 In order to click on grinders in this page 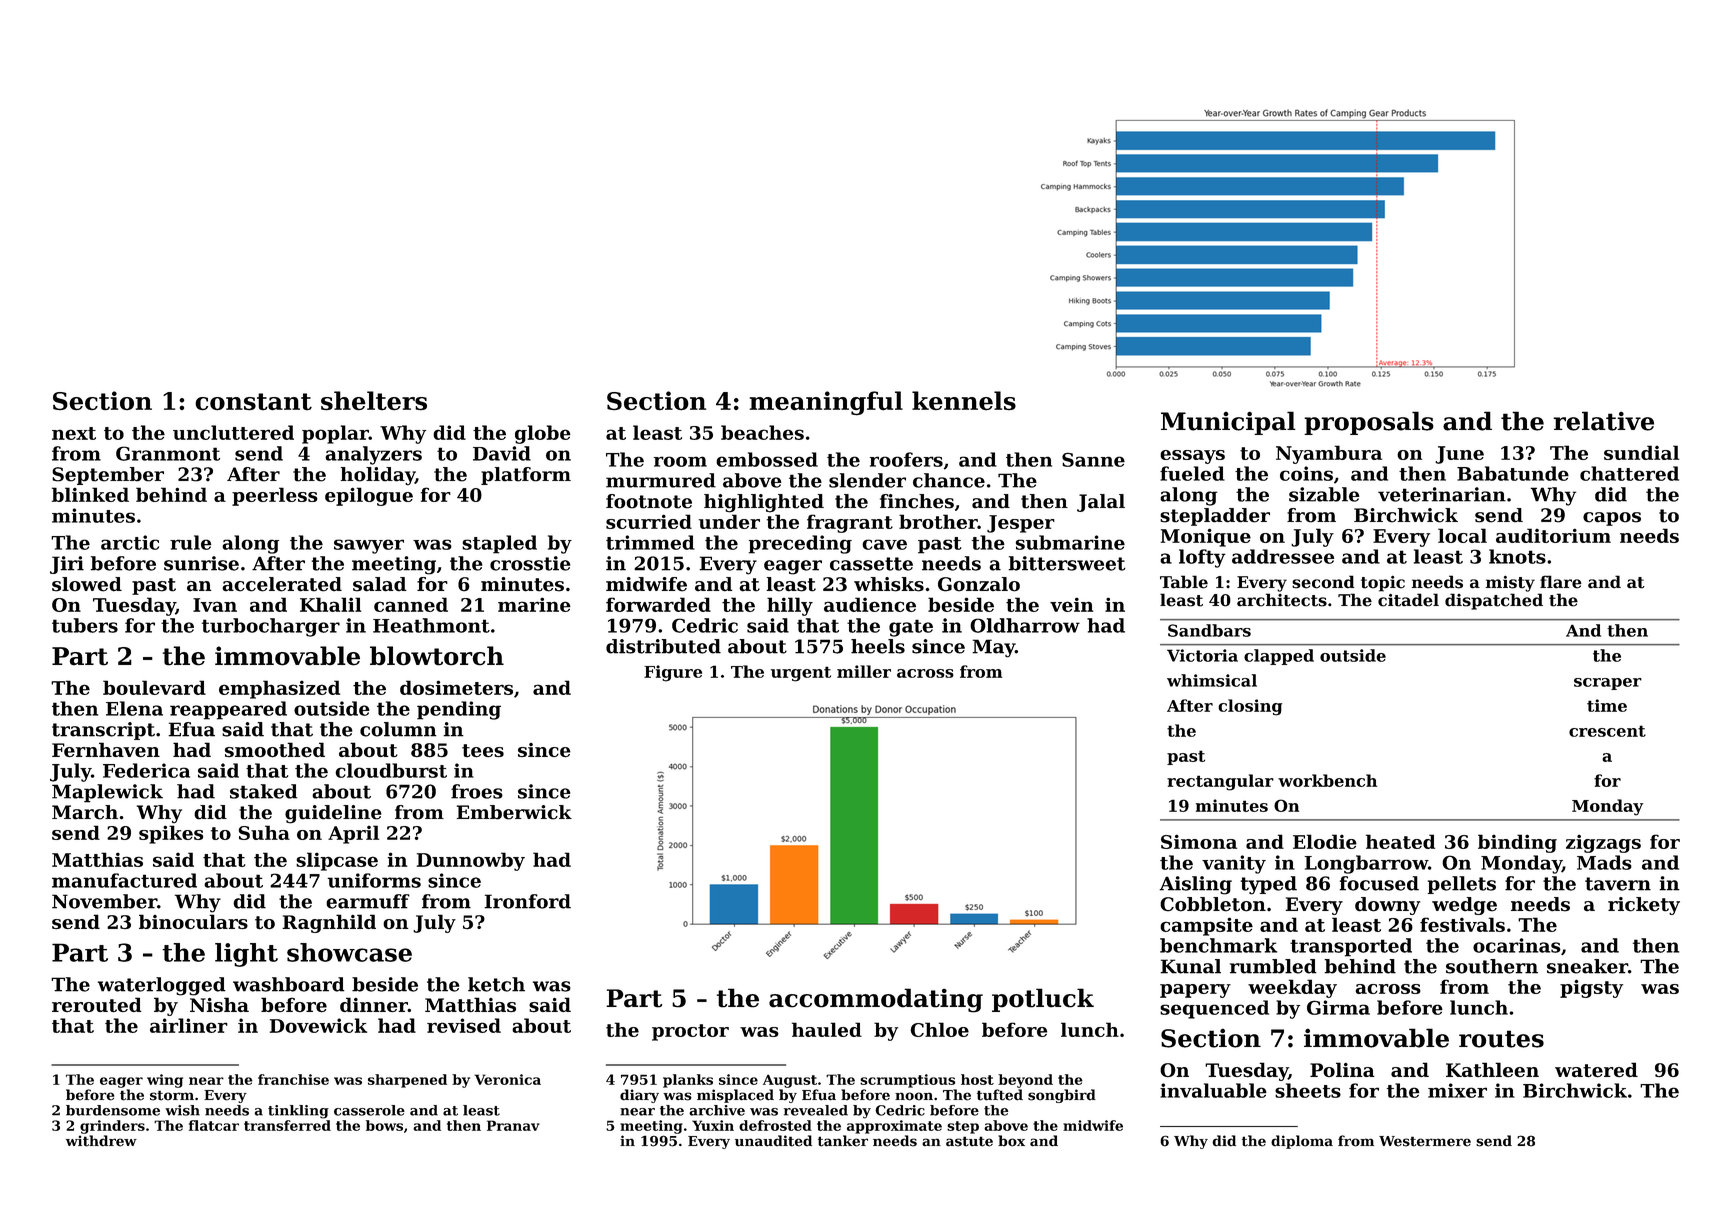, I will do `click(112, 1127)`.
